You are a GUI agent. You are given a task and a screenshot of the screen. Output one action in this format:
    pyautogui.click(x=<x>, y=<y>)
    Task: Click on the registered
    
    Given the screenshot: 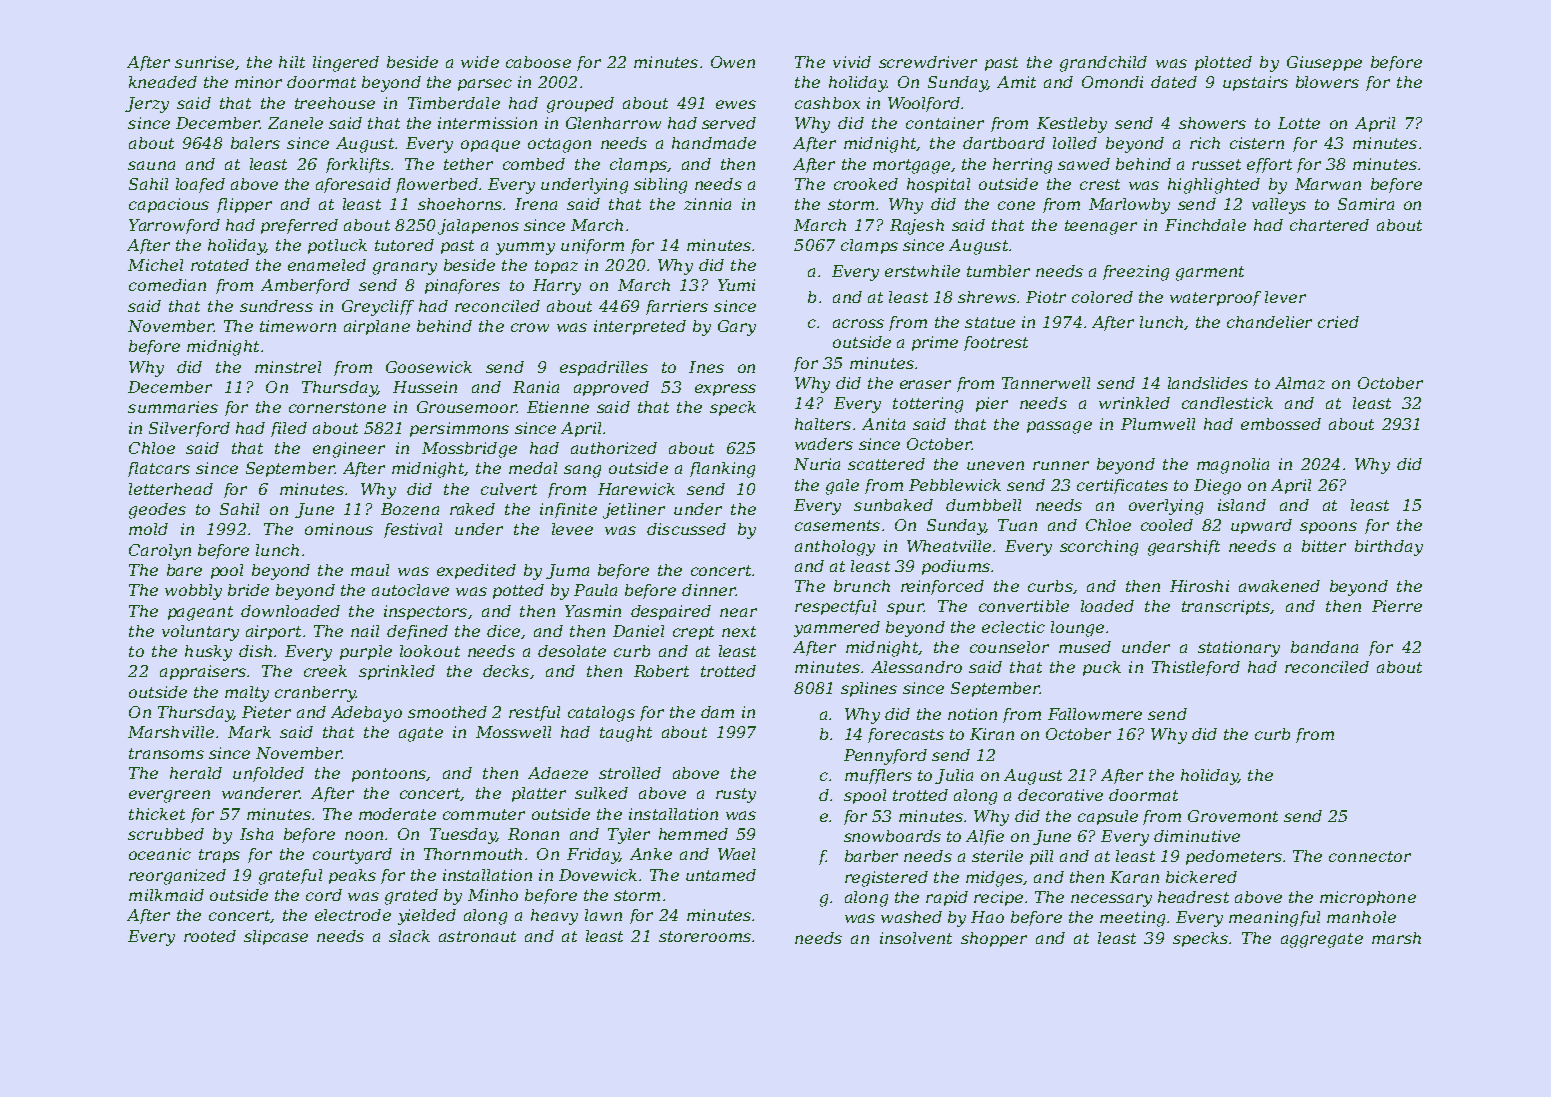 What is the action you would take?
    pyautogui.click(x=886, y=879)
